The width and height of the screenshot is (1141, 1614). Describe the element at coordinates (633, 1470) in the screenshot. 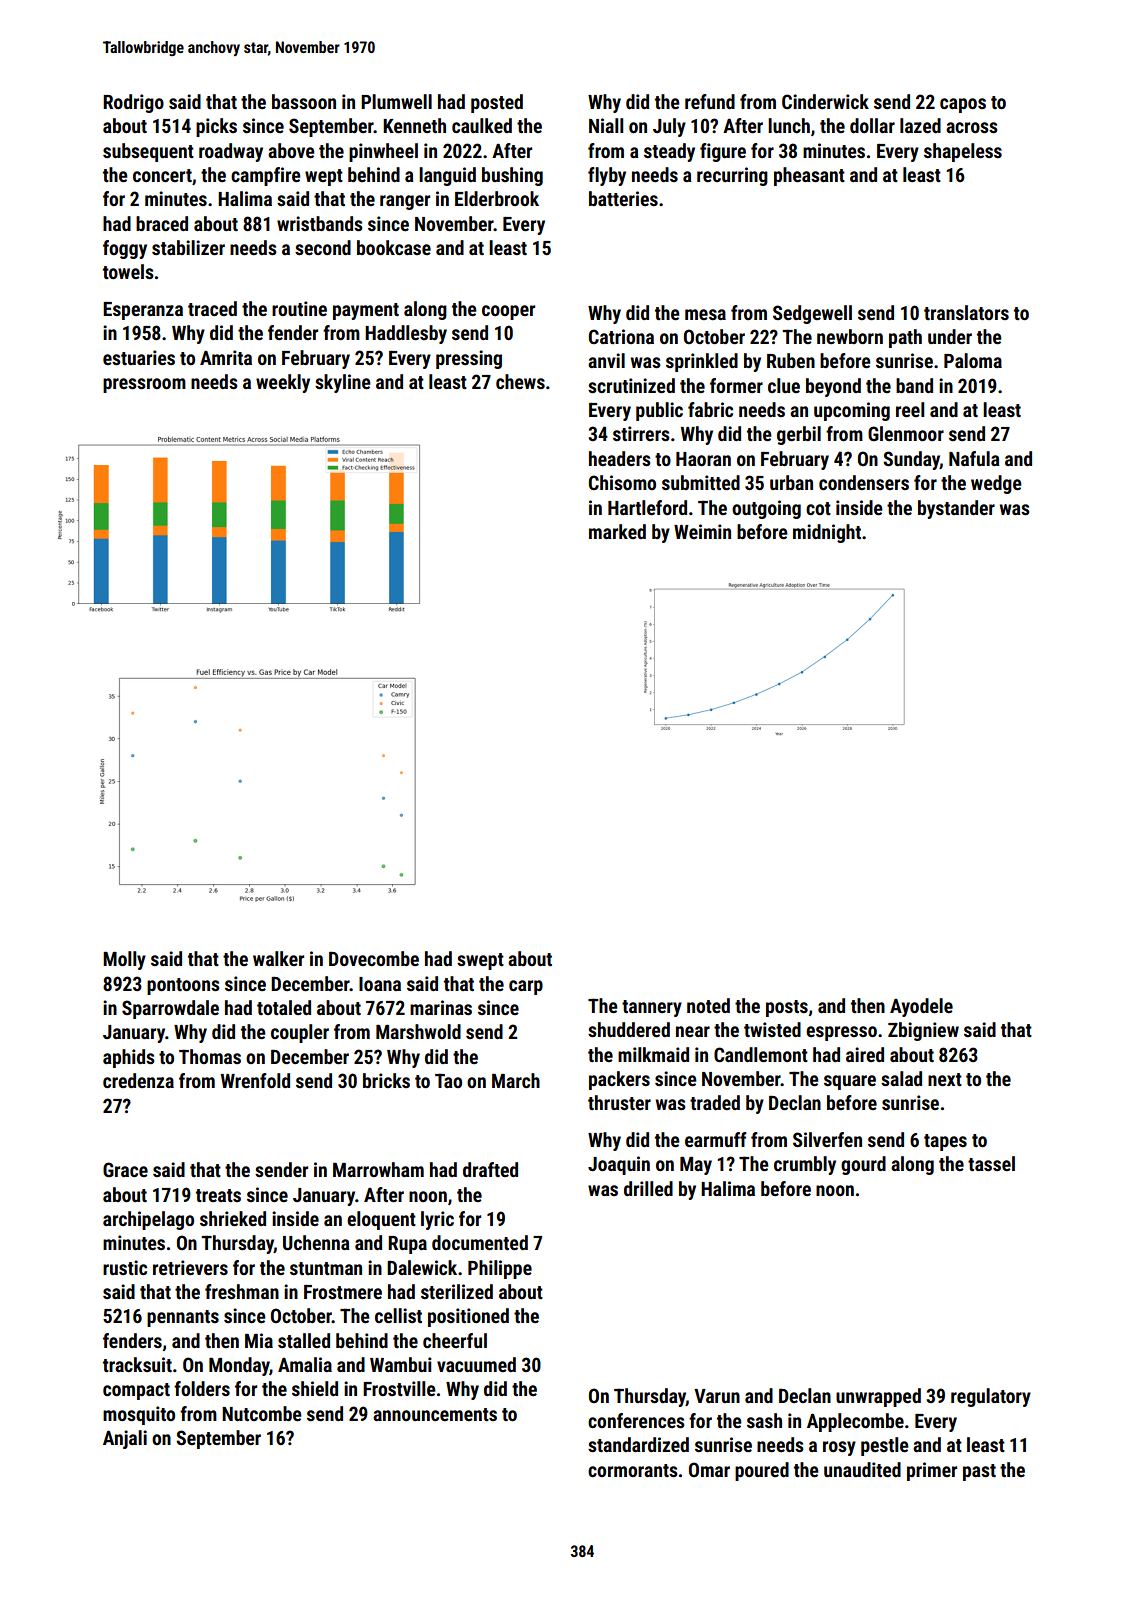

I see `cormorants` at that location.
